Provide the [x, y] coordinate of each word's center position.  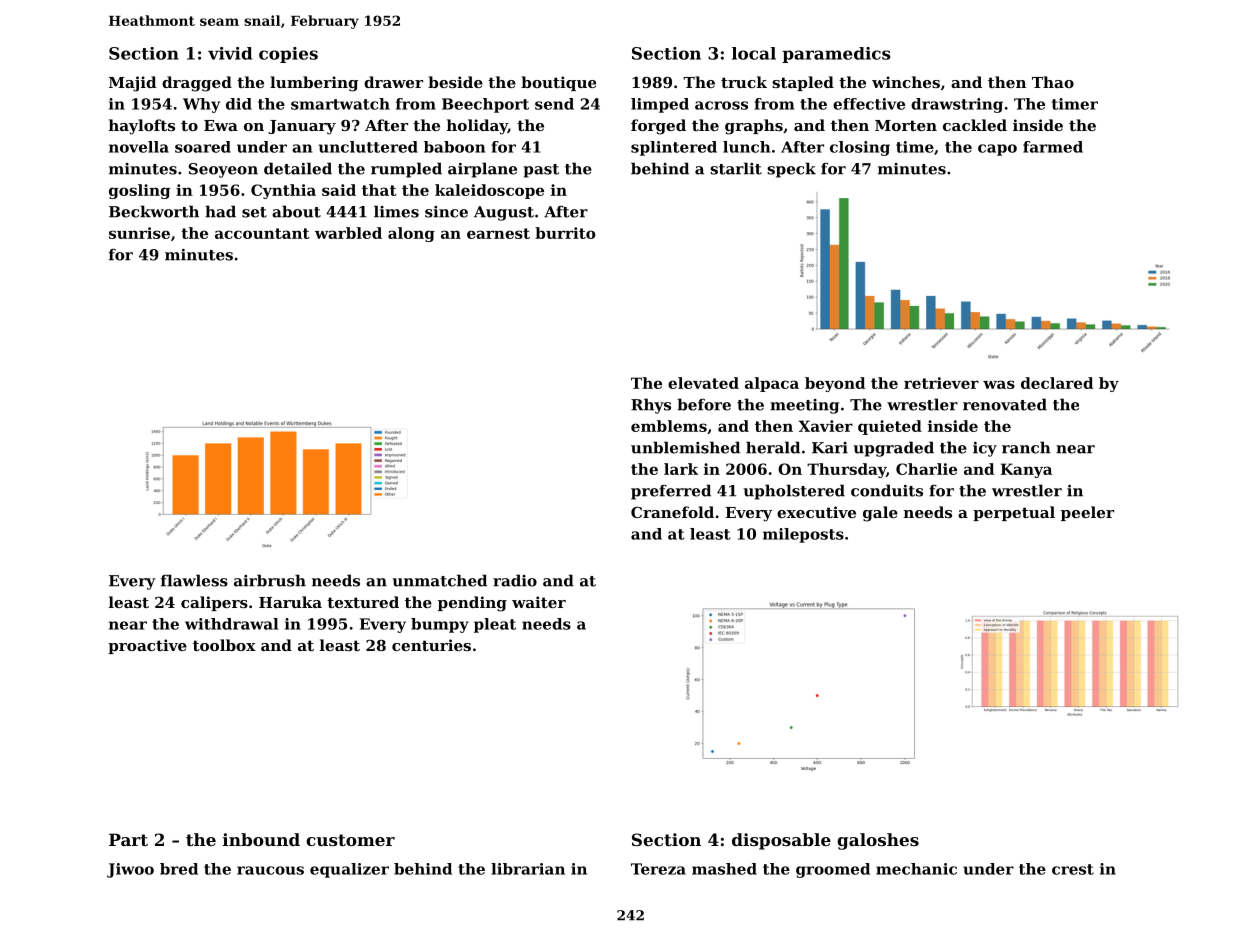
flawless [194, 580]
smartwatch [340, 104]
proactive [147, 646]
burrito [565, 233]
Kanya [1026, 470]
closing [860, 148]
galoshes [878, 841]
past [541, 171]
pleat [495, 625]
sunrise [139, 233]
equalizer [349, 870]
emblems [669, 426]
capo [997, 150]
